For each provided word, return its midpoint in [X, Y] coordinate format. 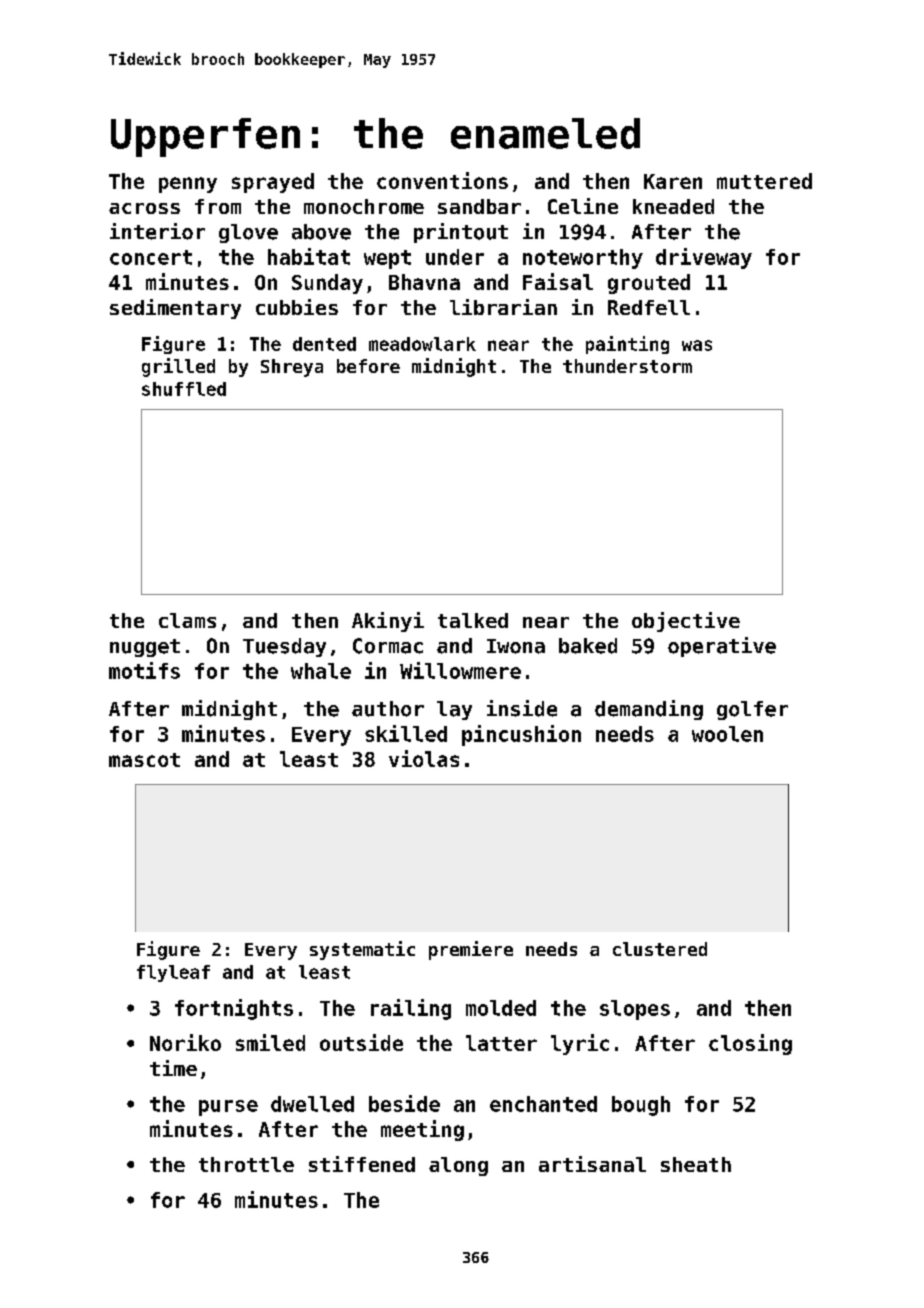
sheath [696, 1164]
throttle [246, 1164]
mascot [144, 760]
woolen [727, 734]
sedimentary [175, 309]
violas [424, 758]
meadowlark [422, 344]
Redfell [649, 307]
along [458, 1166]
